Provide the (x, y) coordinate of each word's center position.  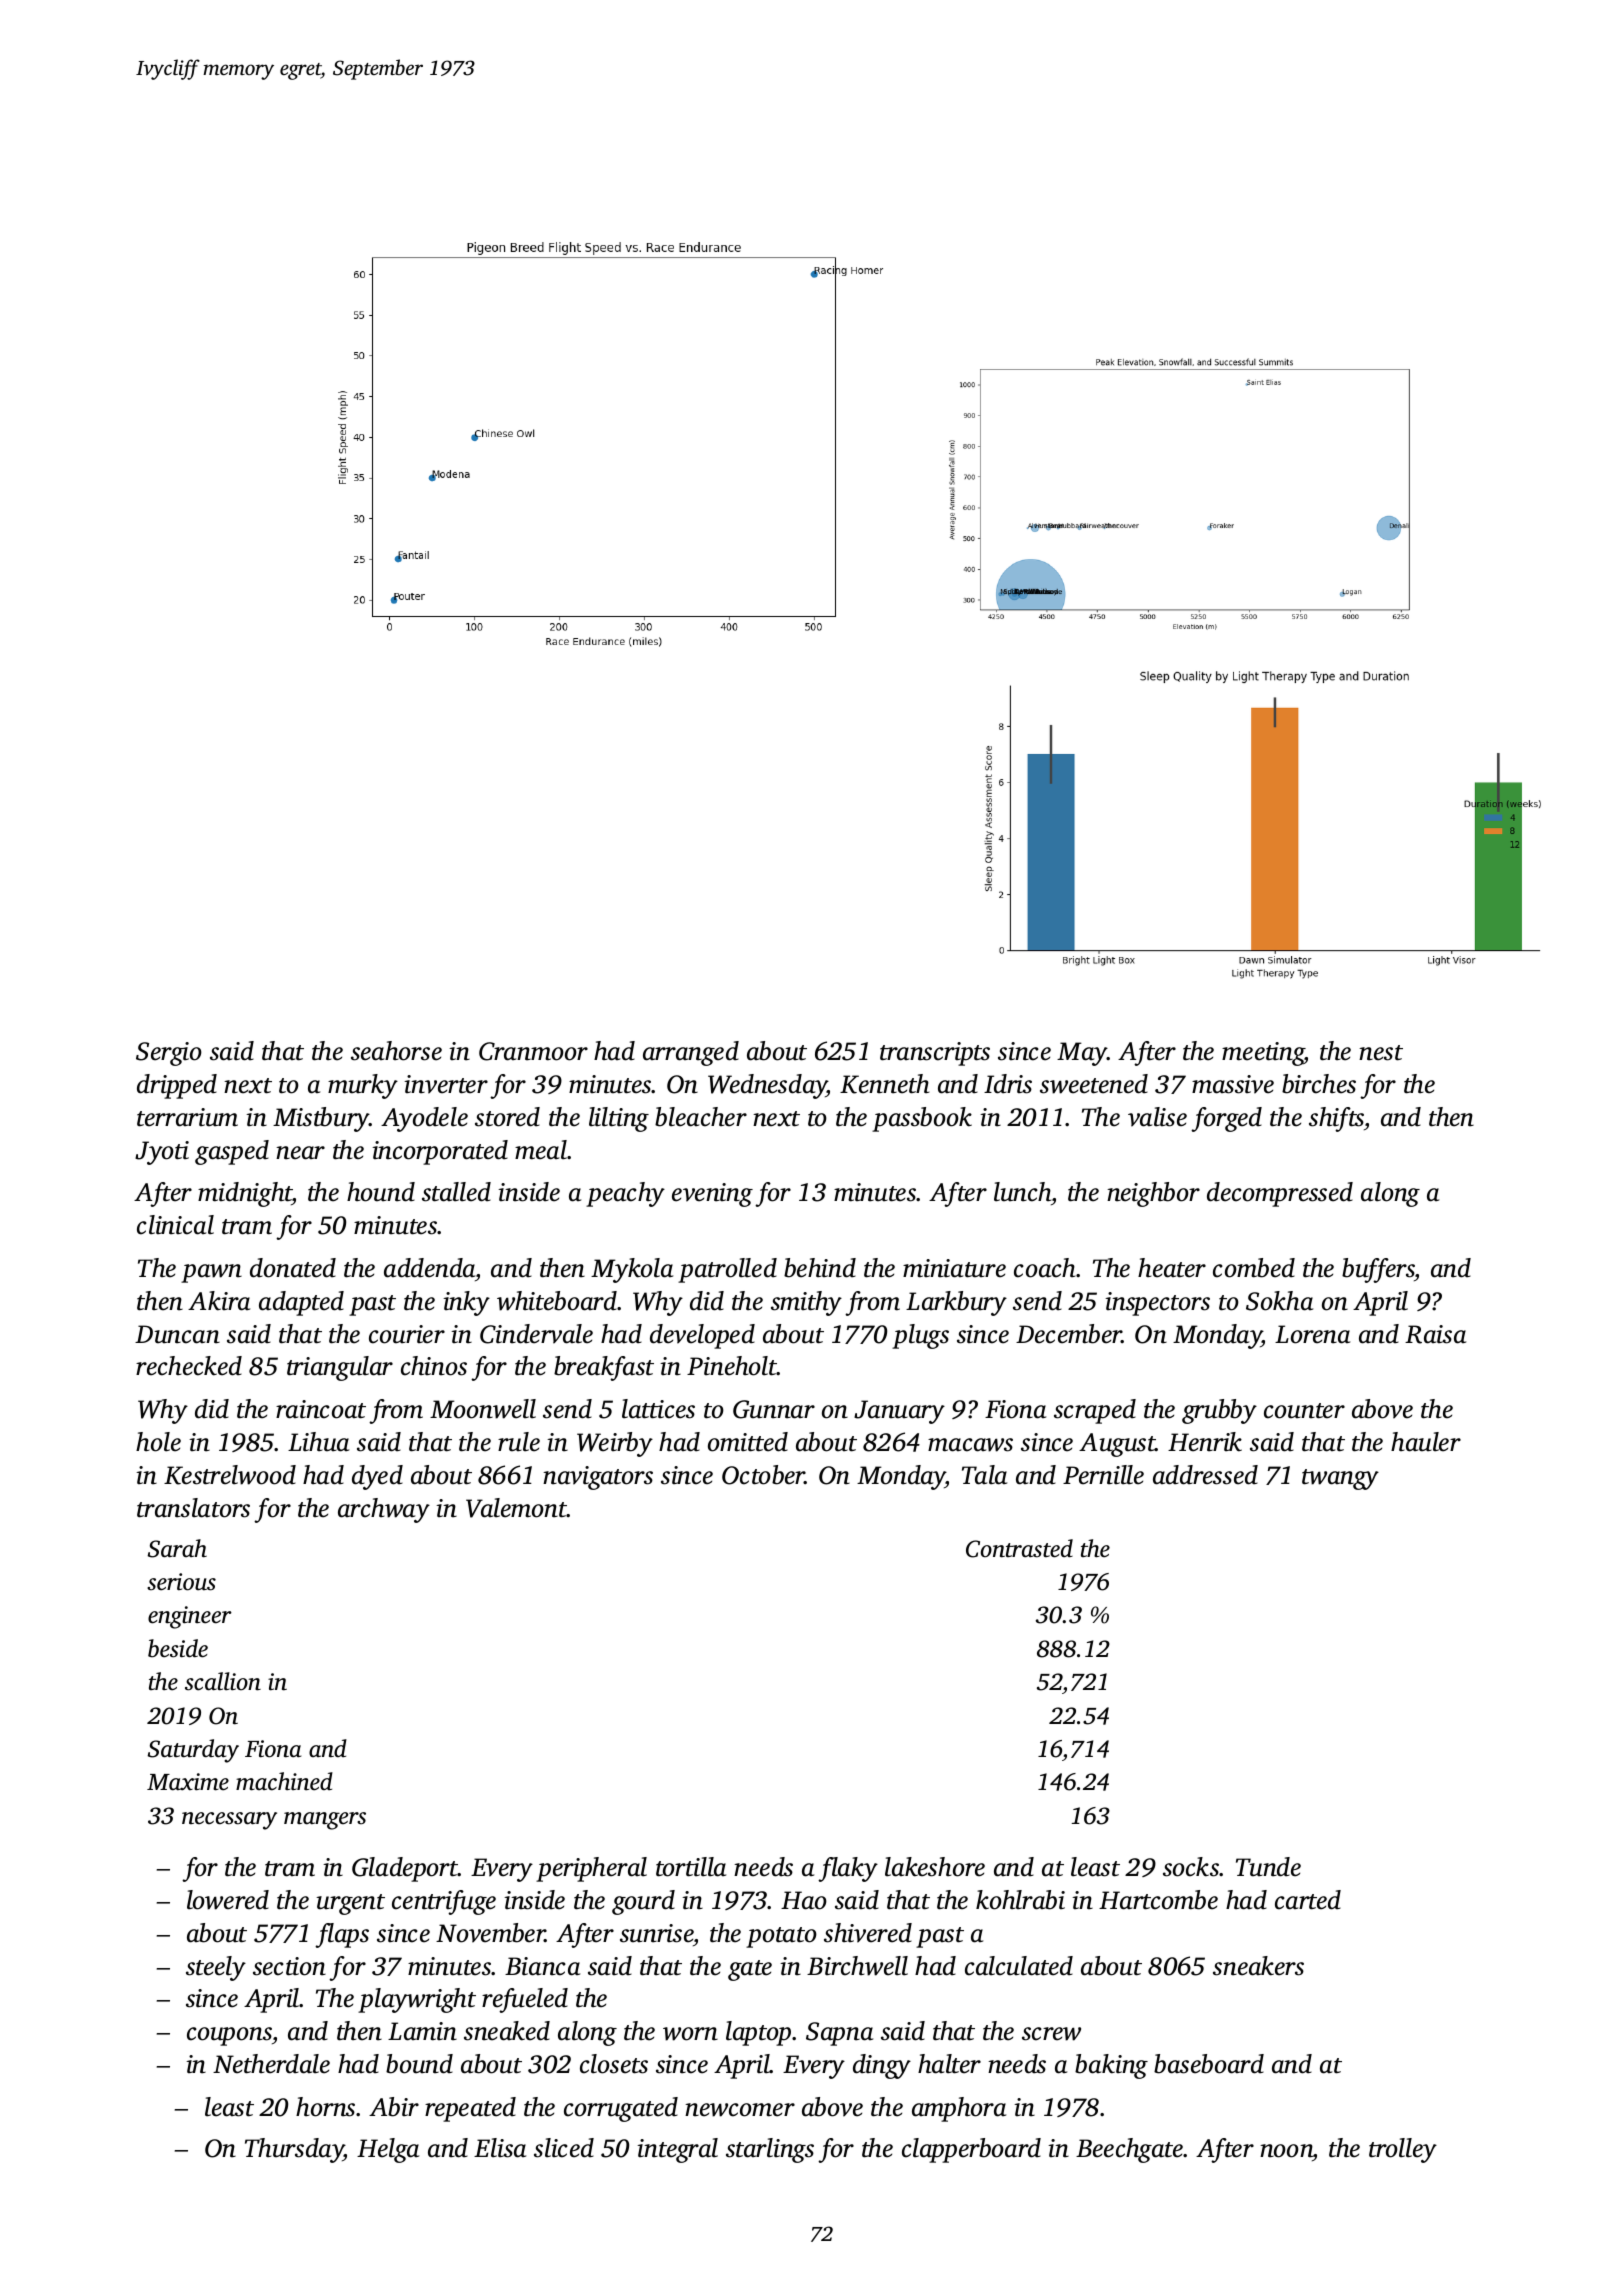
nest (1381, 1053)
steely (216, 1968)
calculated (1019, 1966)
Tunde (1268, 1867)
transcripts (935, 1054)
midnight (245, 1194)
